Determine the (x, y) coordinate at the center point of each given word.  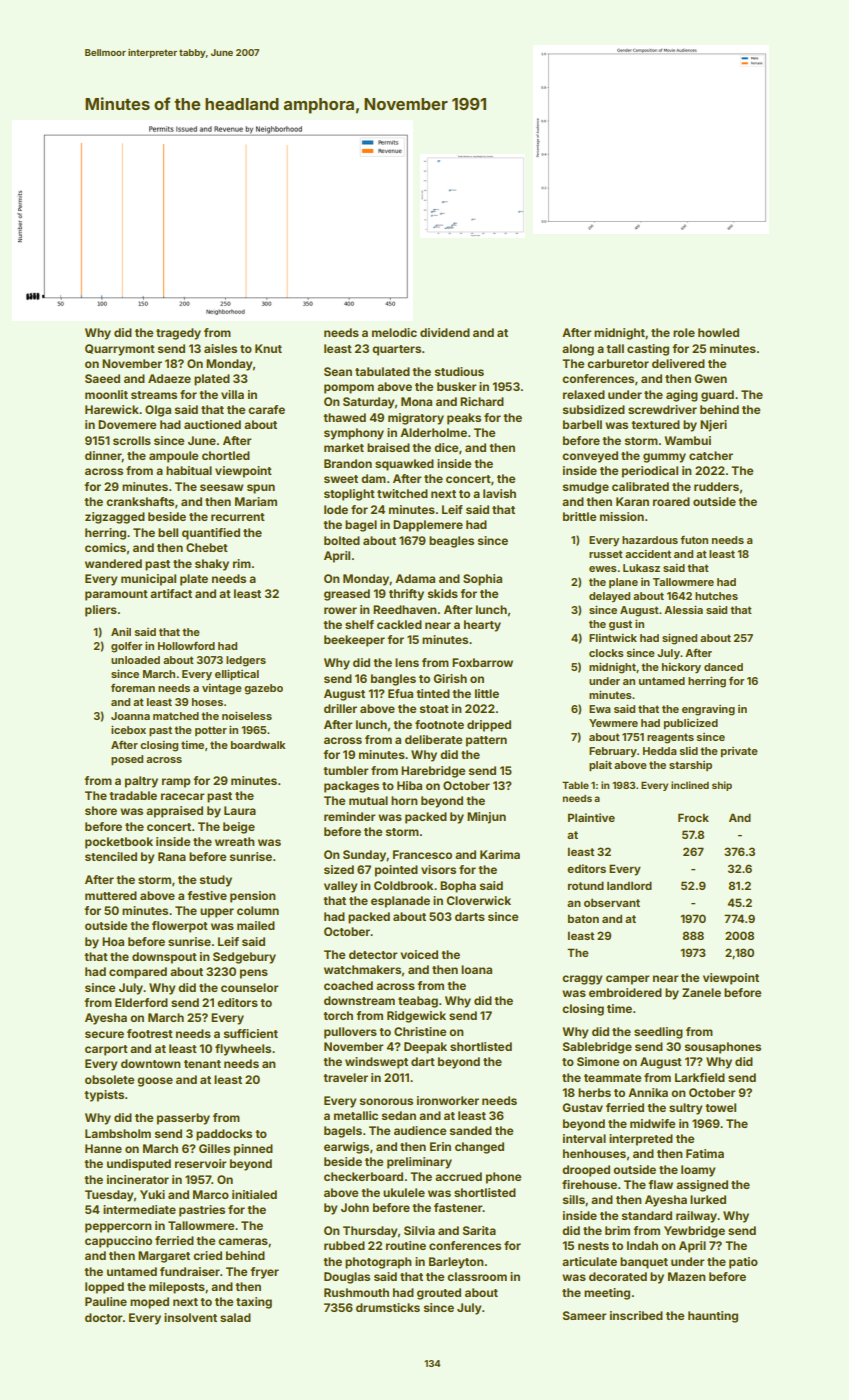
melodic (394, 332)
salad (235, 1317)
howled (718, 332)
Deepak (425, 1048)
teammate (612, 1078)
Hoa (113, 941)
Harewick (112, 409)
